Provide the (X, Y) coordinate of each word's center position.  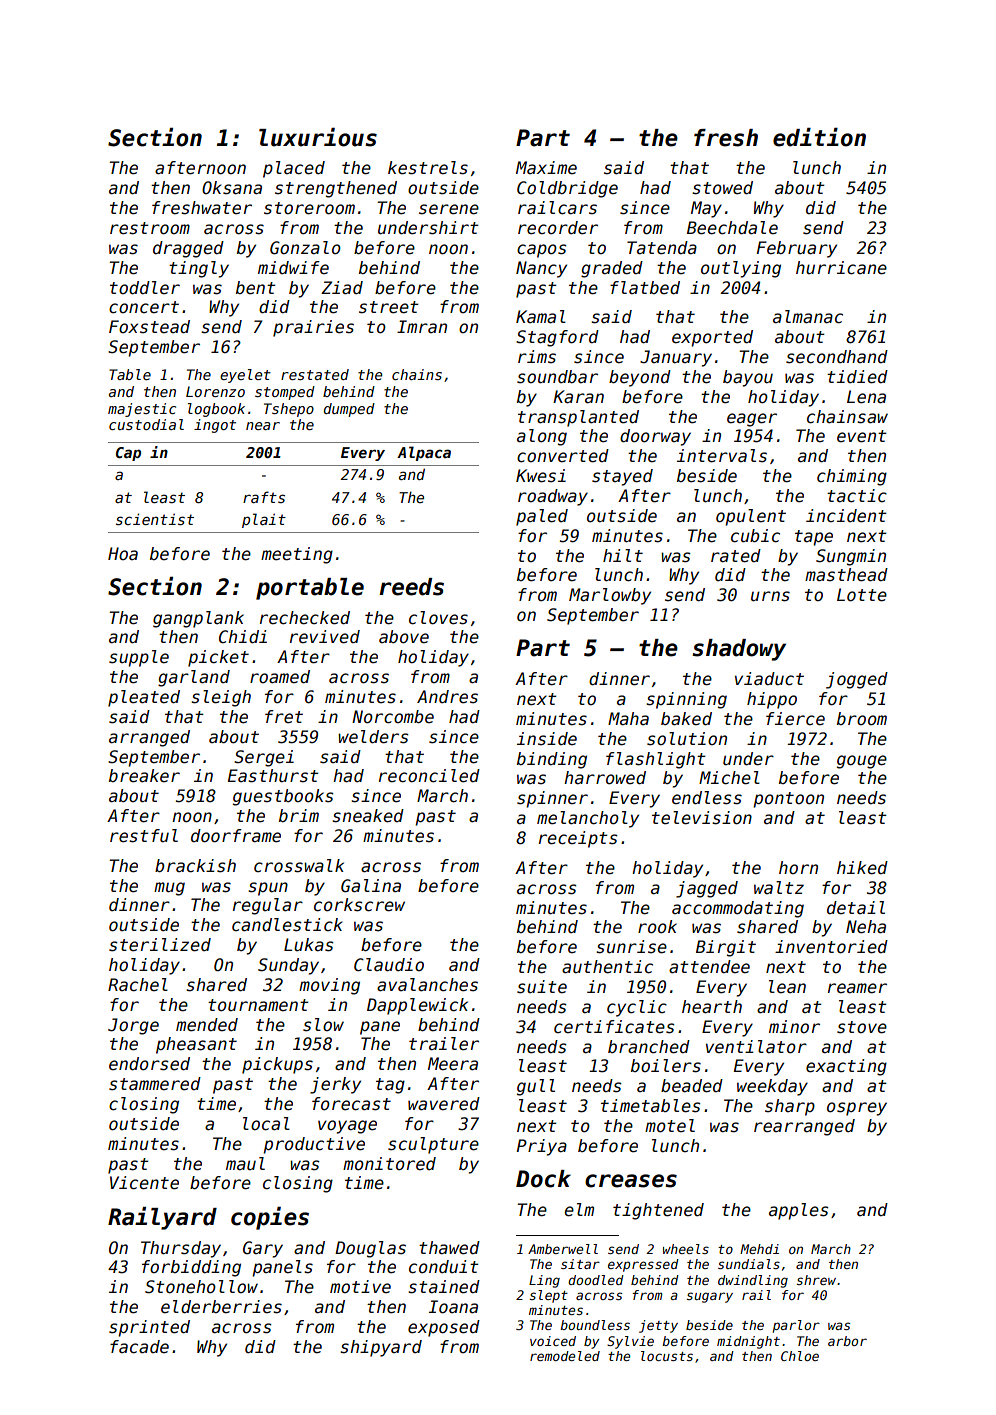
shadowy (739, 650)
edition (819, 137)
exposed (444, 1328)
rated (736, 556)
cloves (438, 618)
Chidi (243, 637)
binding (552, 760)
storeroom (309, 208)
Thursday (181, 1249)
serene (449, 209)
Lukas (309, 945)
